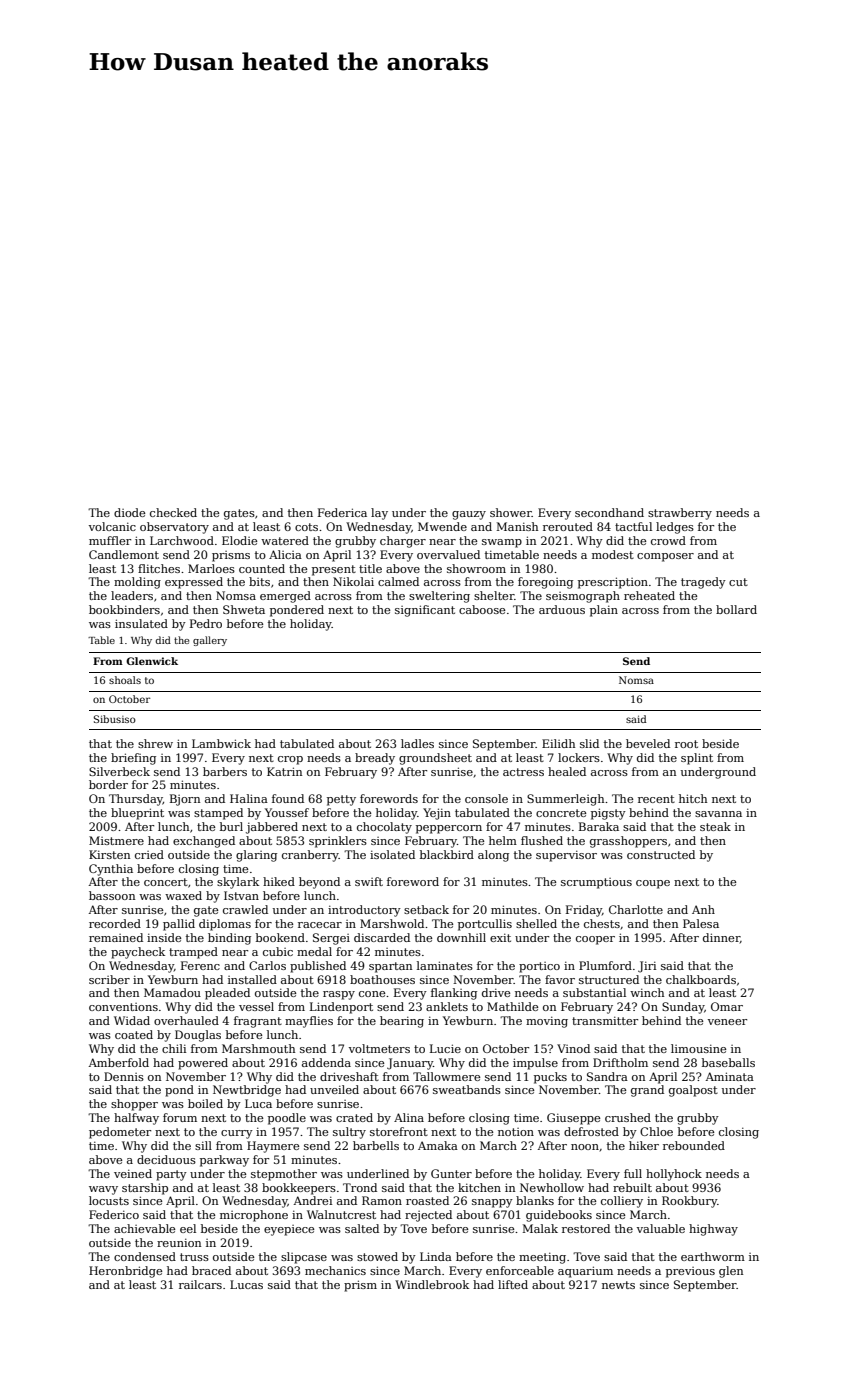 Image resolution: width=849 pixels, height=1400 pixels. What do you see at coordinates (115, 923) in the screenshot?
I see `recorded` at bounding box center [115, 923].
